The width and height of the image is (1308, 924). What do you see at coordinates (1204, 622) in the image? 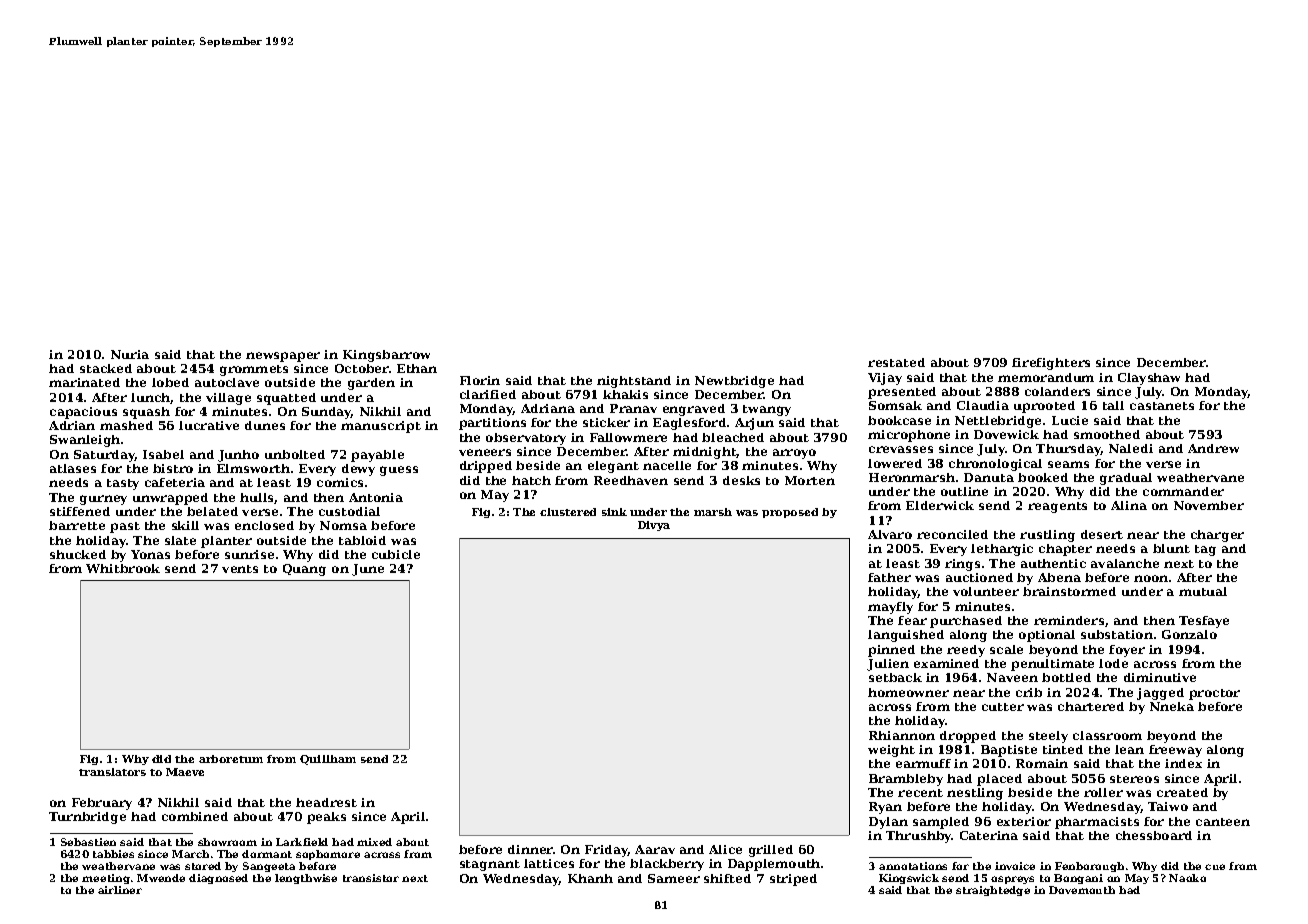
I see `Tesfaye` at bounding box center [1204, 622].
